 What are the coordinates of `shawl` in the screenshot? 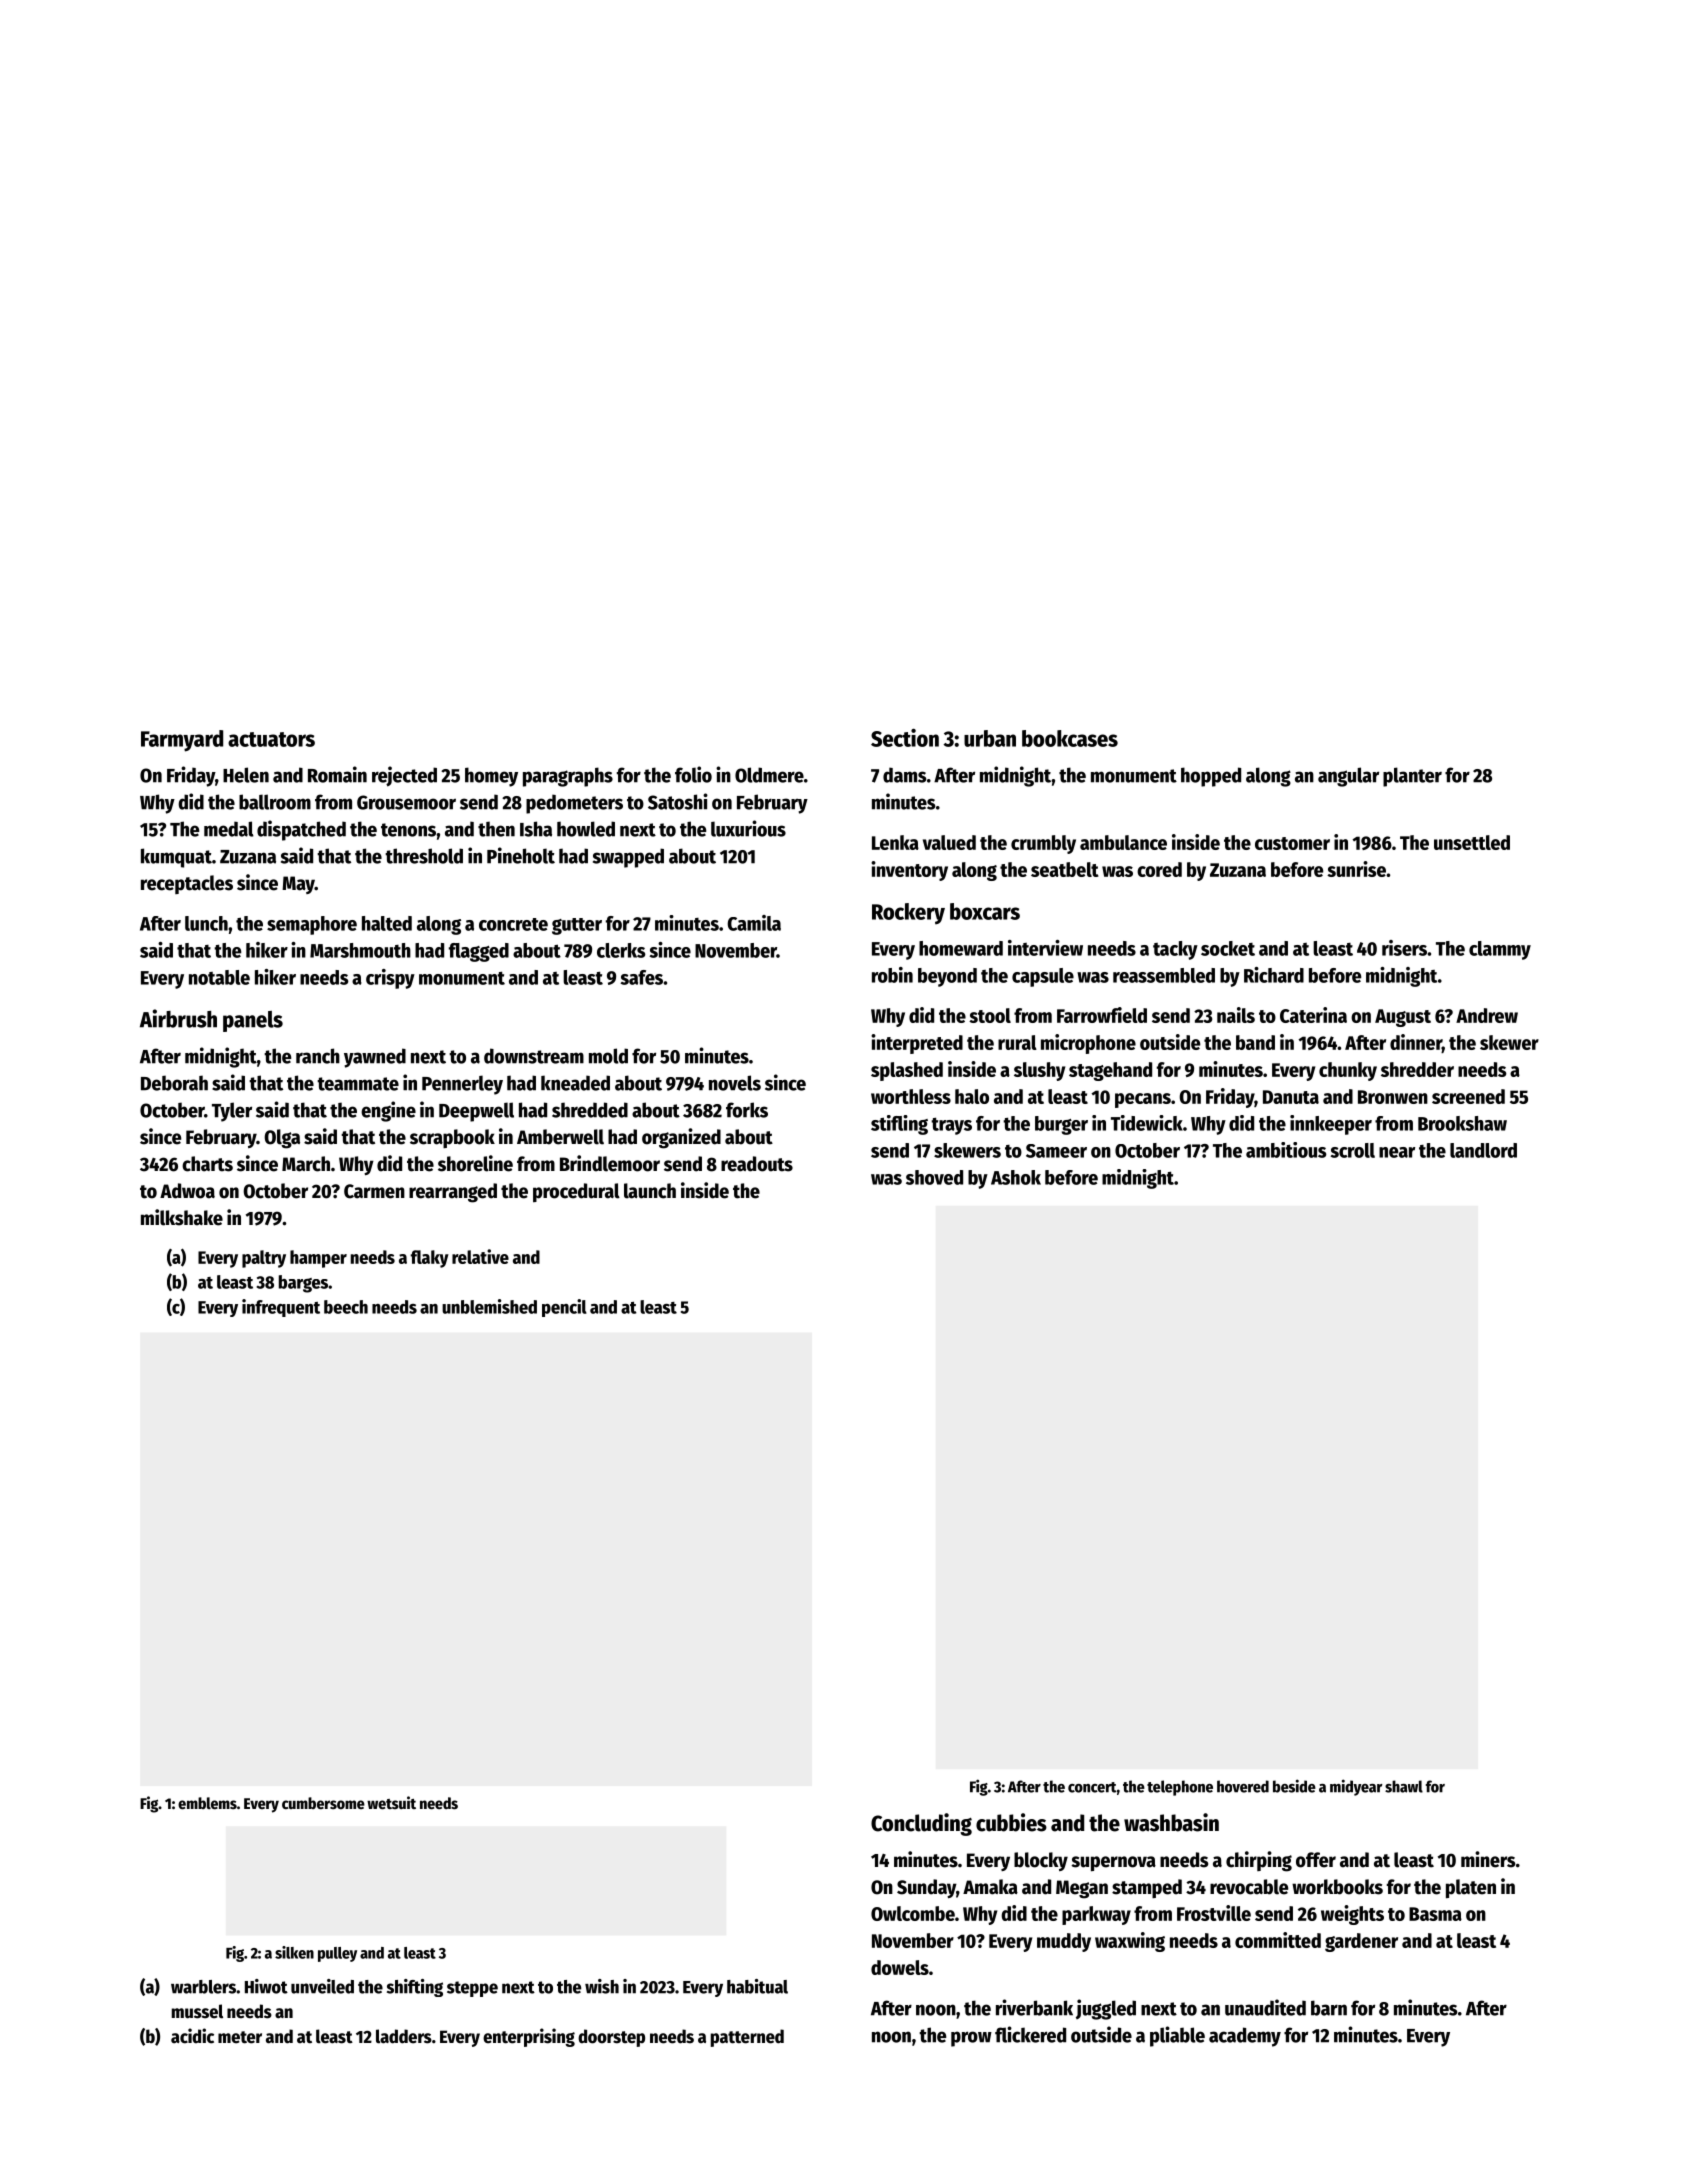 It's located at (1404, 1786).
